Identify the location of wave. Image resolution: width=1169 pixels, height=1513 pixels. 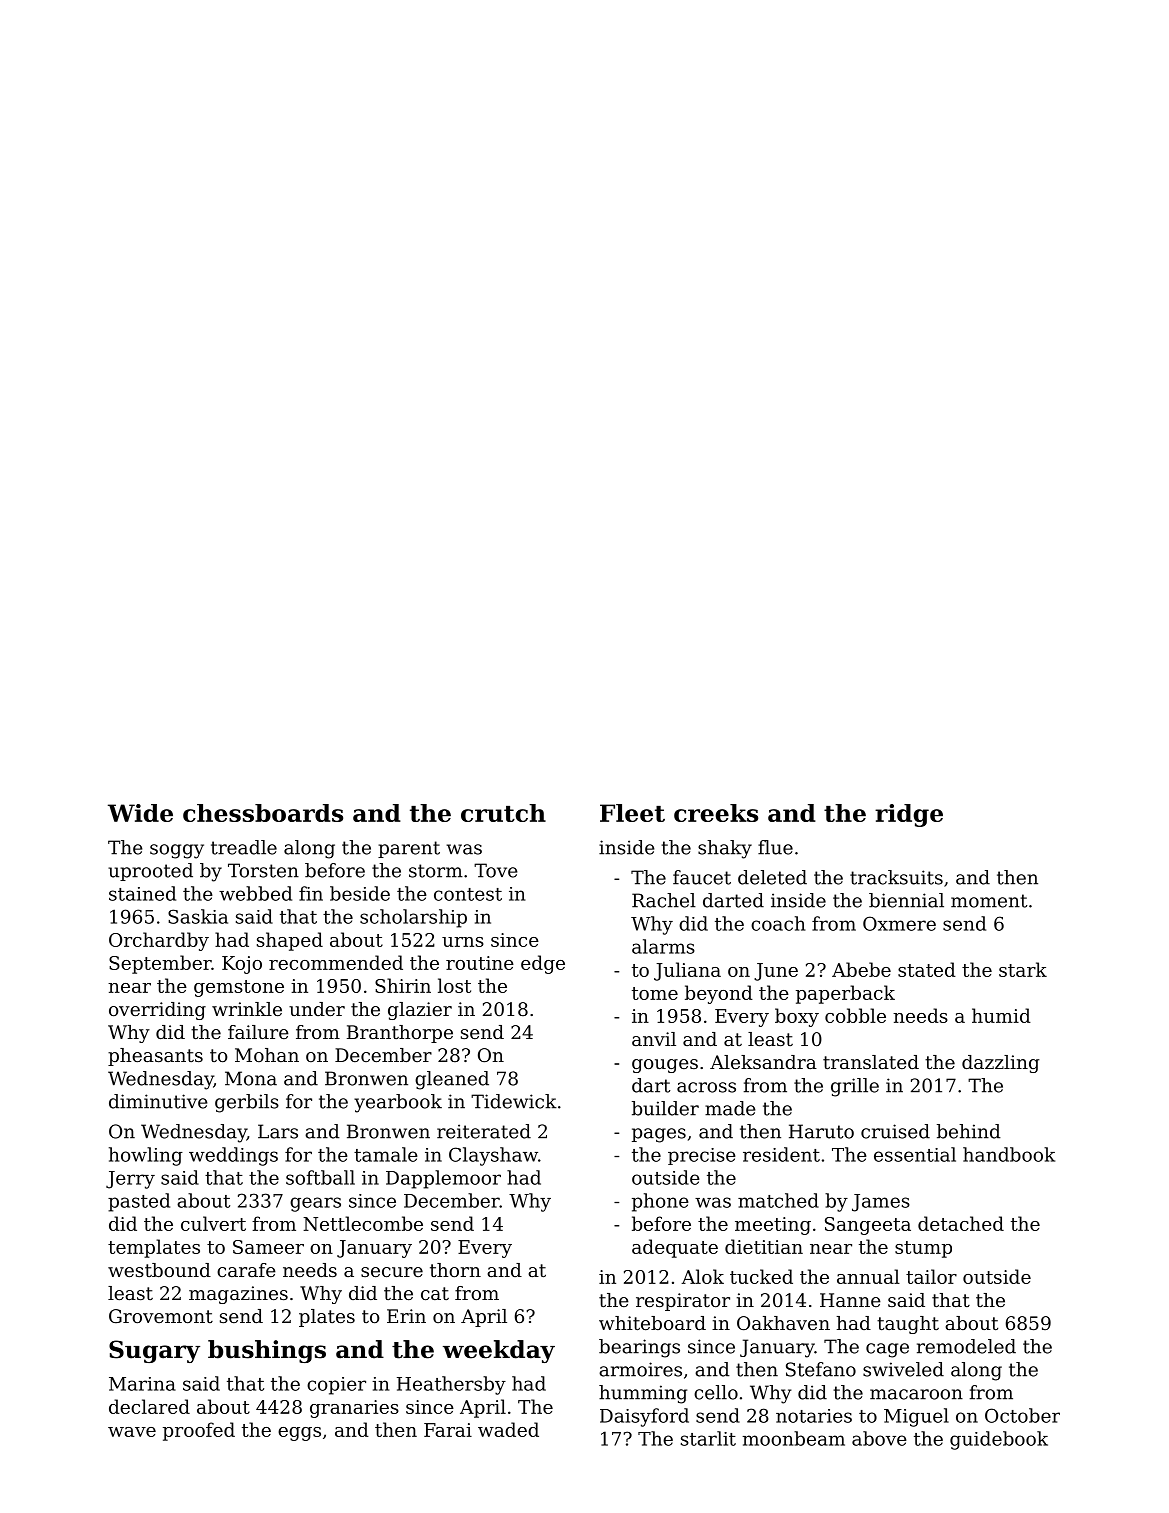
(132, 1432).
